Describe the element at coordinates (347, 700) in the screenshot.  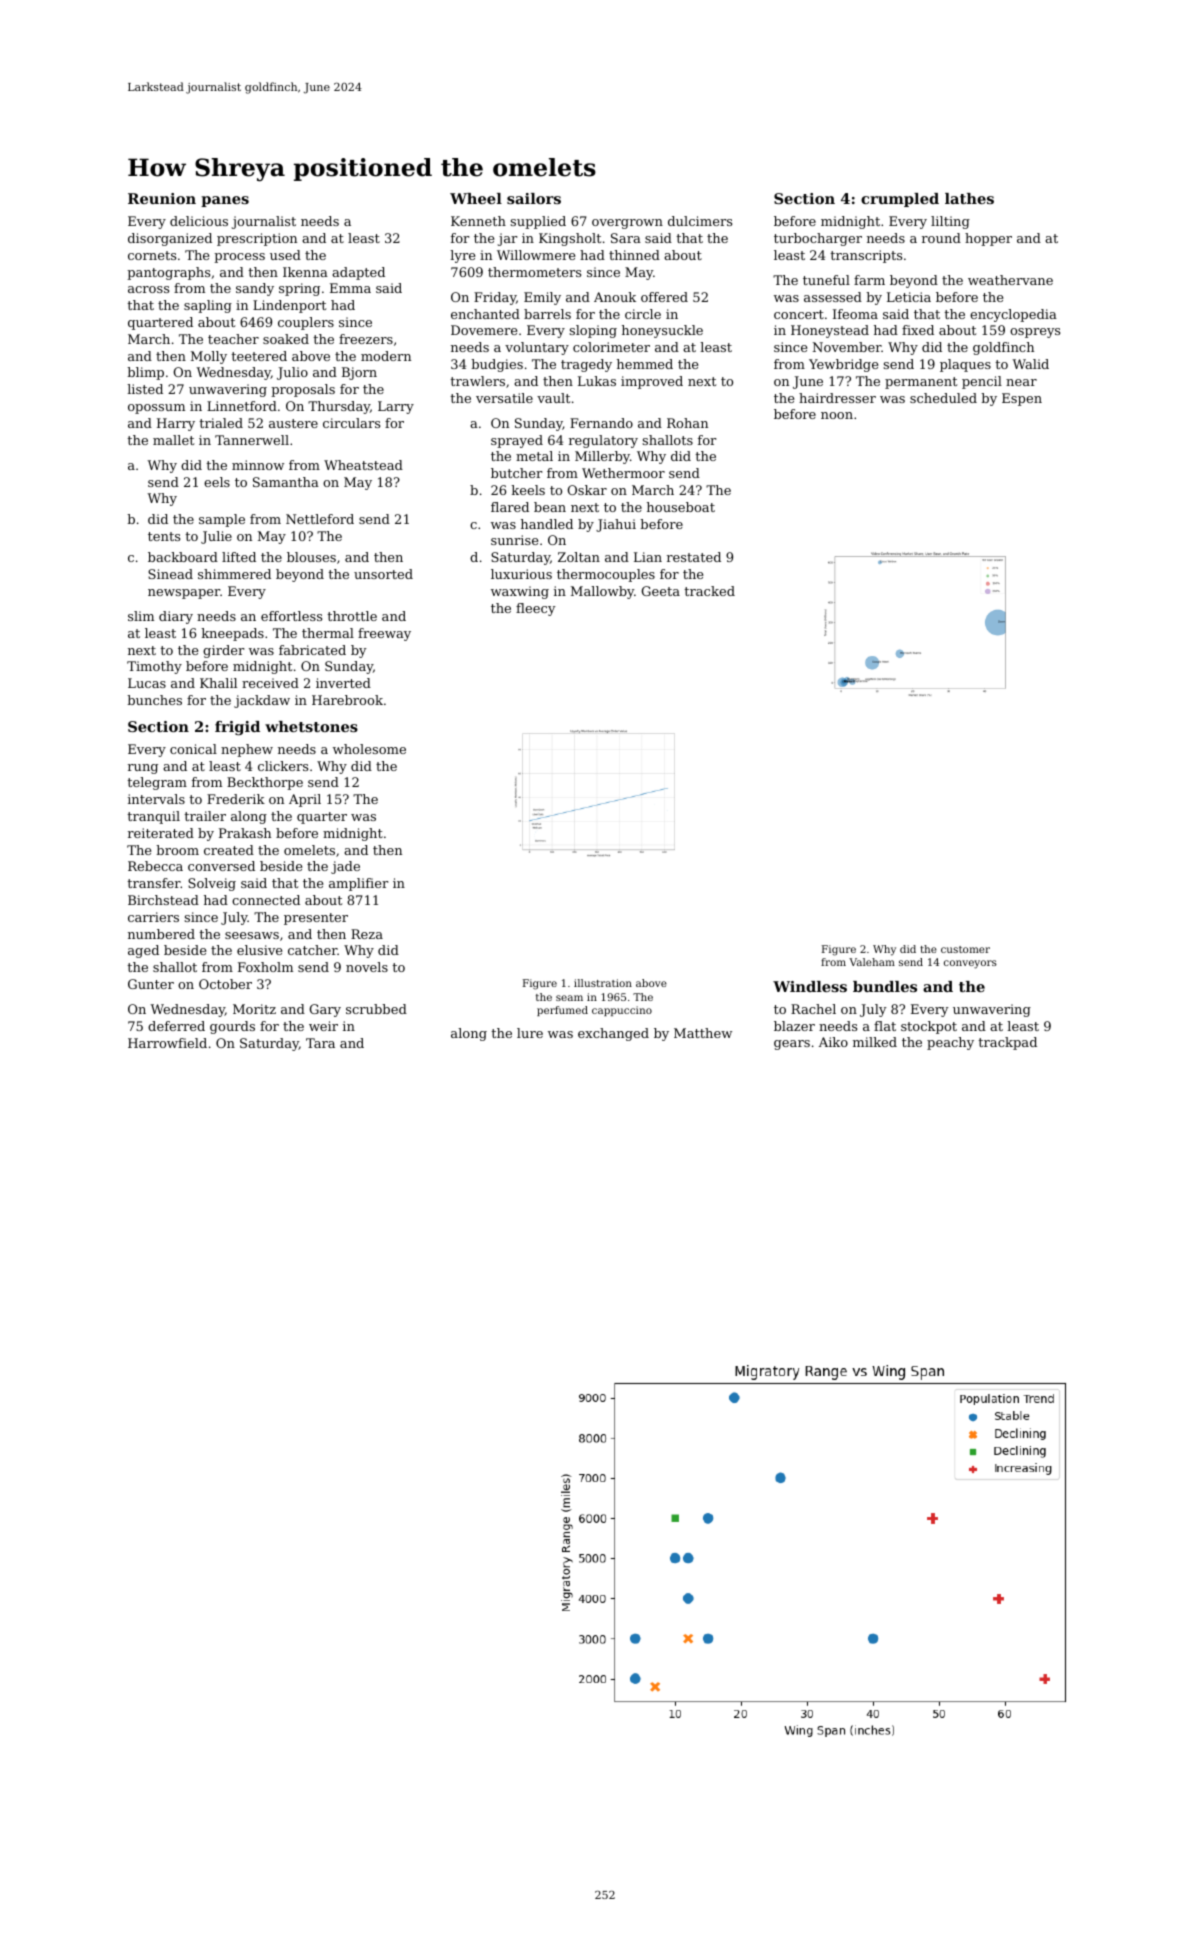
I see `Harebrook` at that location.
